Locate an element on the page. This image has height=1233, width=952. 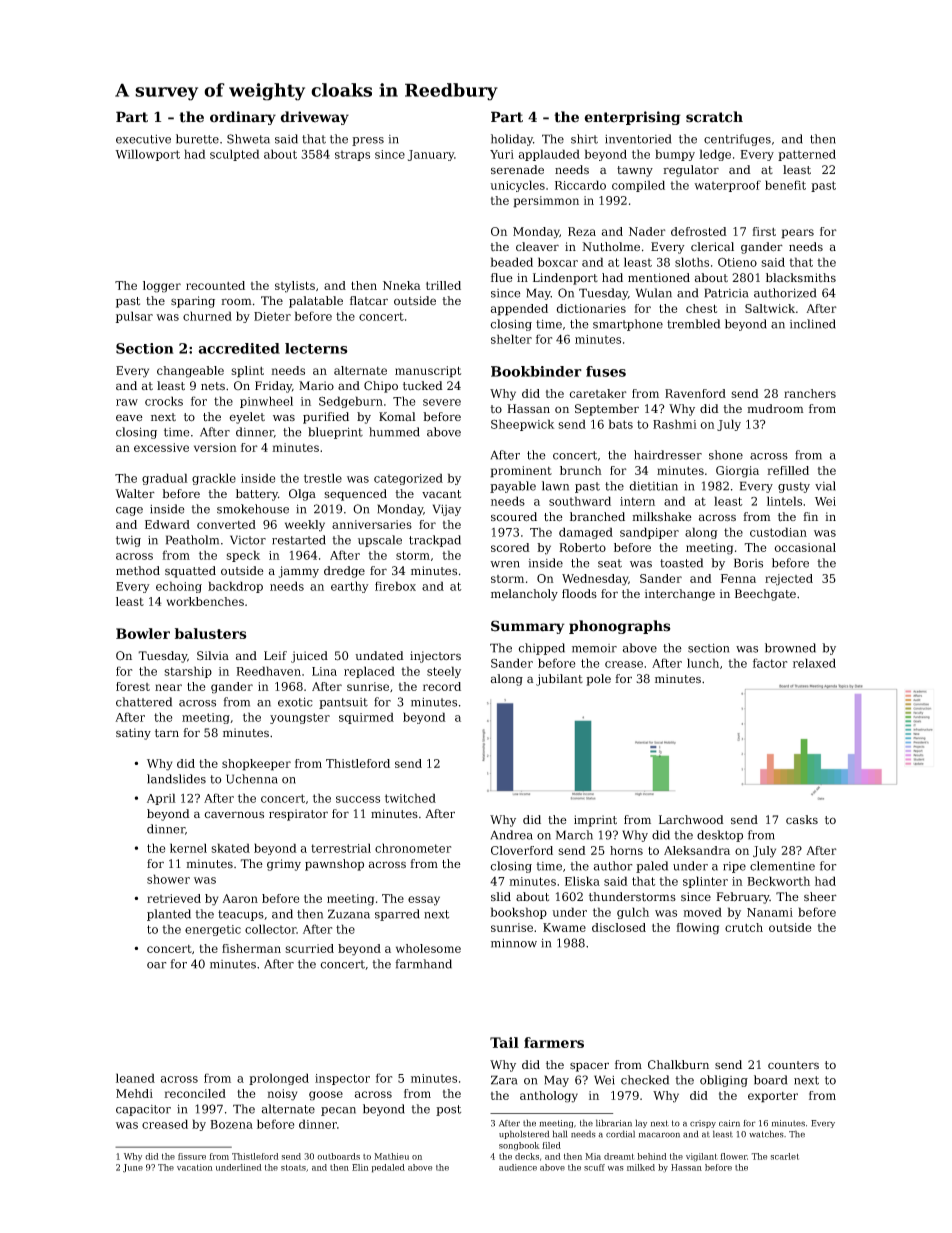
earthy is located at coordinates (350, 587).
